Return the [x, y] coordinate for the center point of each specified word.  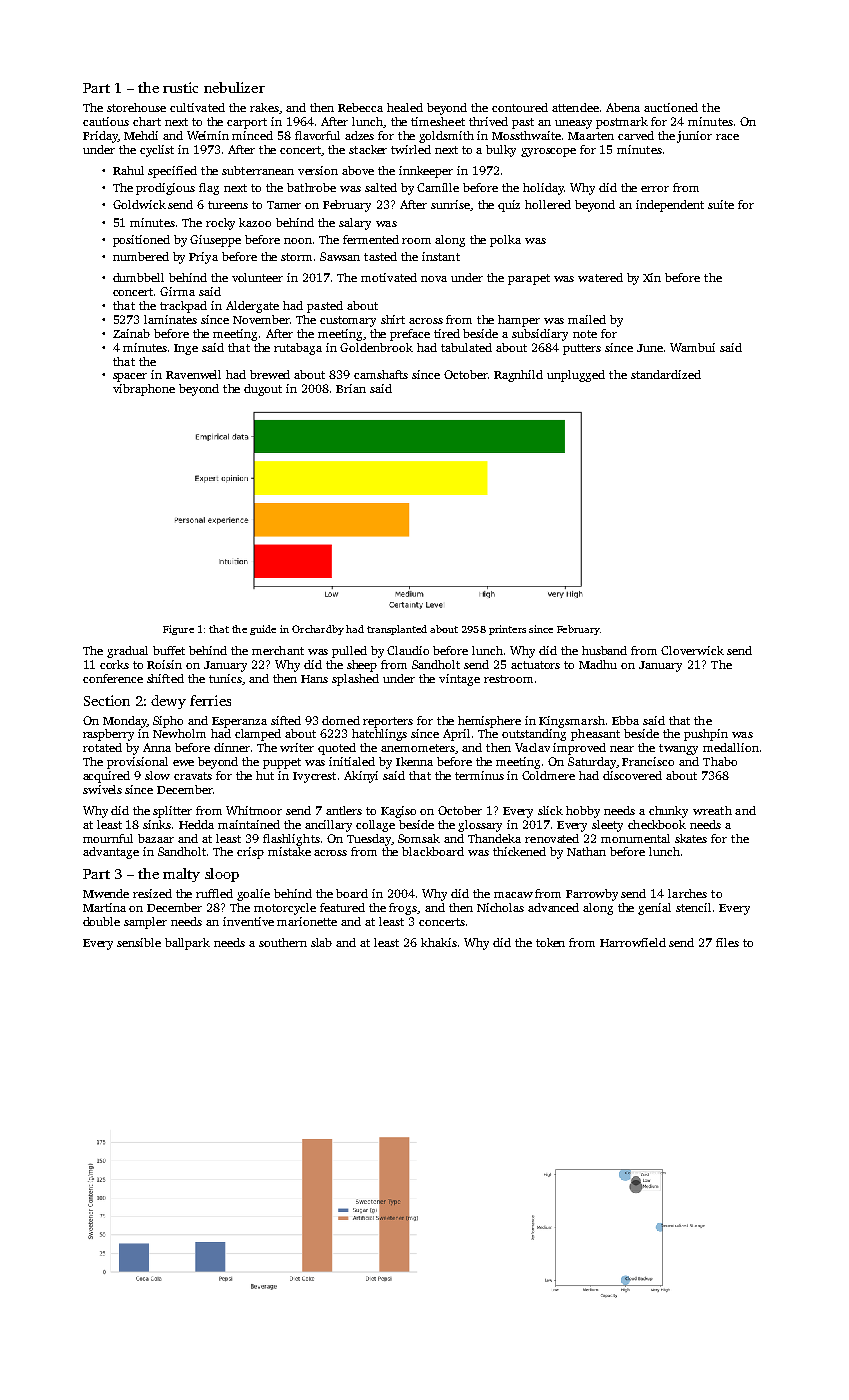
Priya [203, 258]
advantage [111, 853]
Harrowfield [633, 942]
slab [321, 942]
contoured [520, 107]
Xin [652, 277]
